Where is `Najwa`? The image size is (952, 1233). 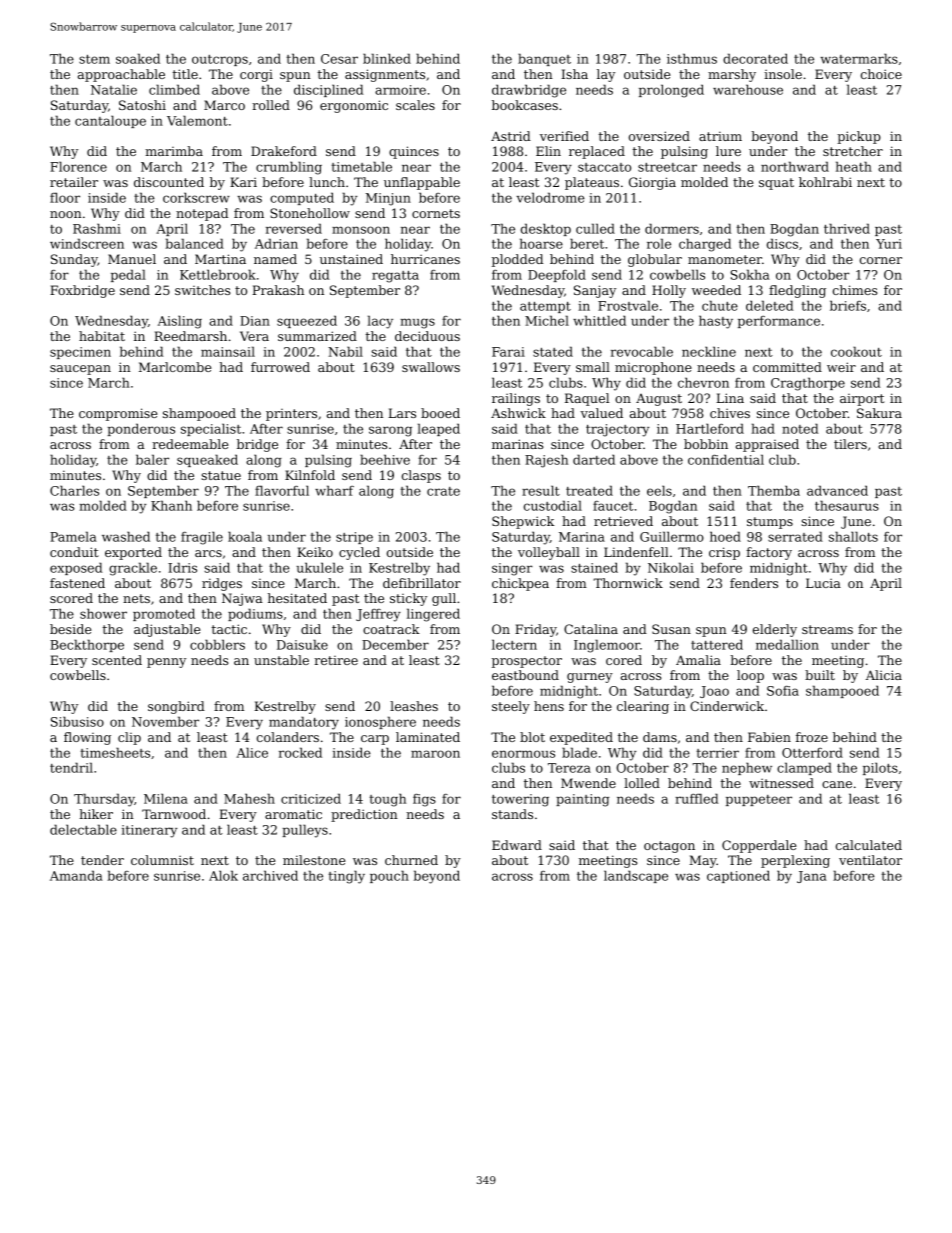 Najwa is located at coordinates (242, 599).
